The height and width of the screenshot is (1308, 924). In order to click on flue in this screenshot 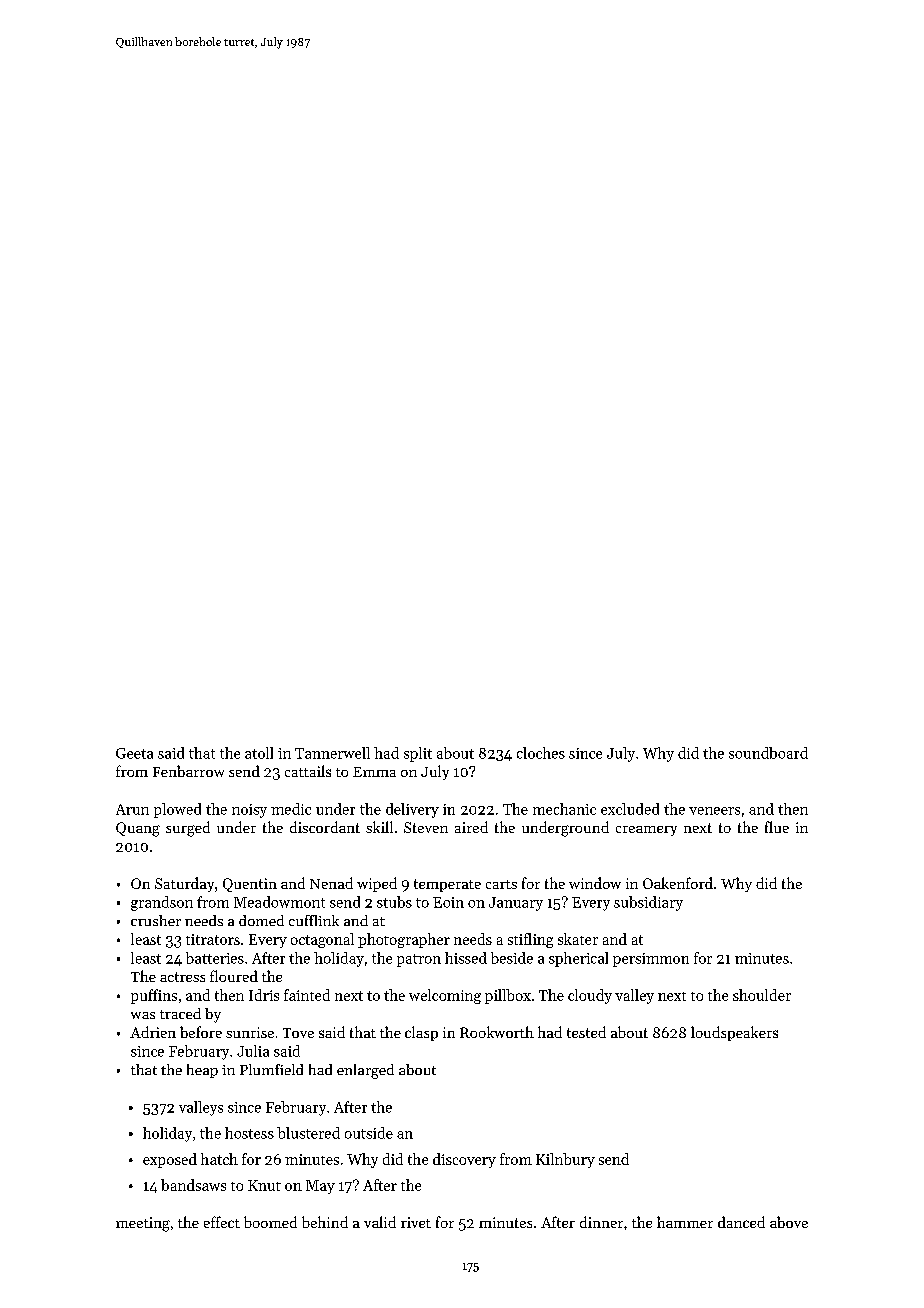, I will do `click(777, 827)`.
